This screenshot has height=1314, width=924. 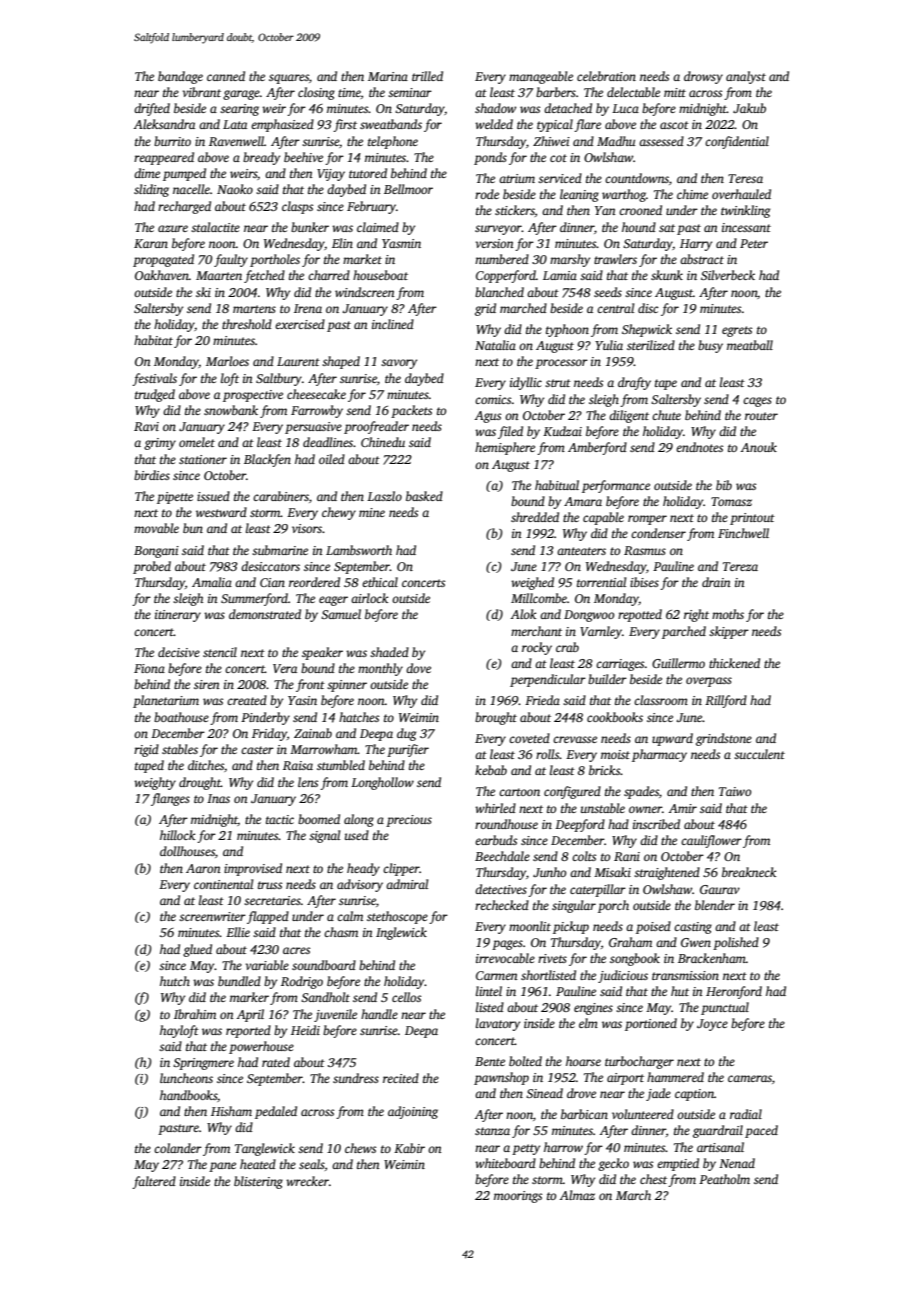 What do you see at coordinates (658, 533) in the screenshot?
I see `condenser` at bounding box center [658, 533].
